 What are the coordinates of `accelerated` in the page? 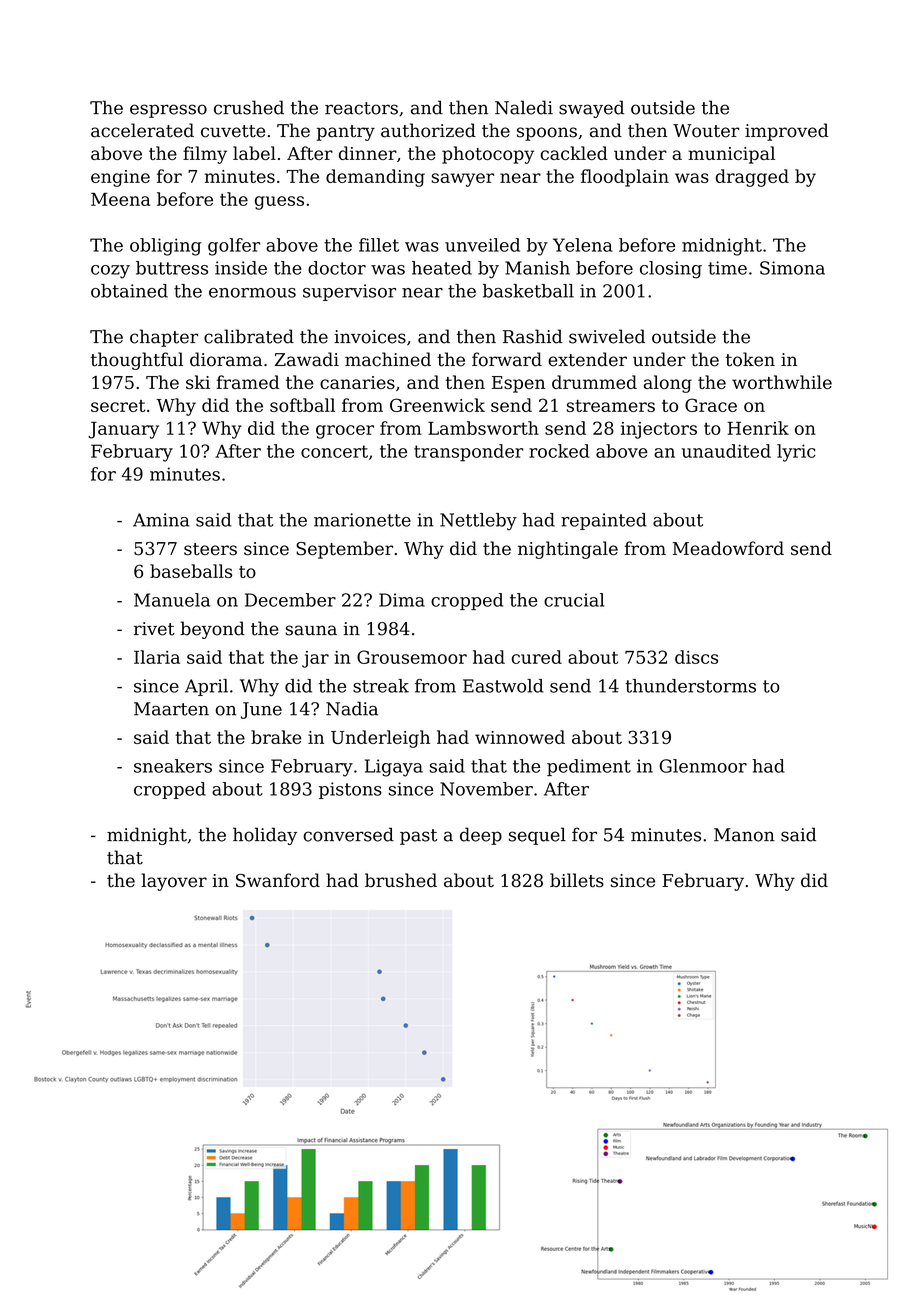 It's located at (142, 130).
